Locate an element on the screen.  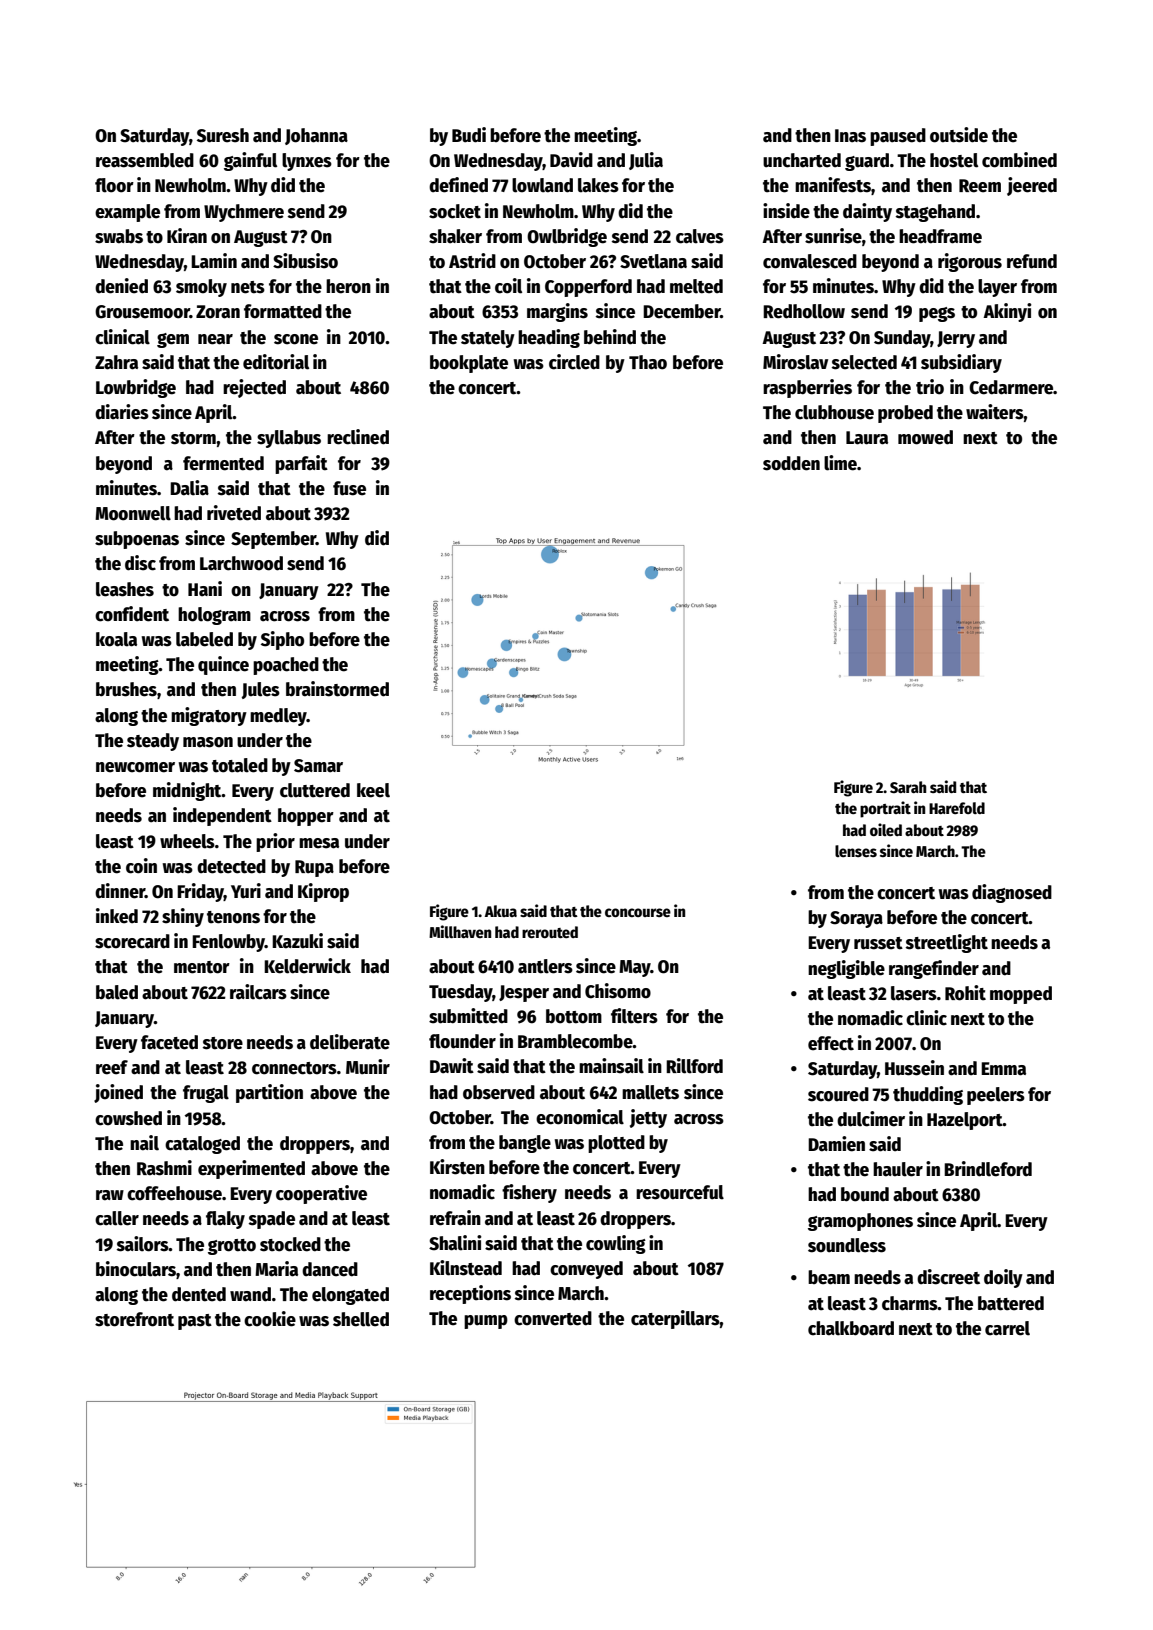
submitted is located at coordinates (468, 1016).
